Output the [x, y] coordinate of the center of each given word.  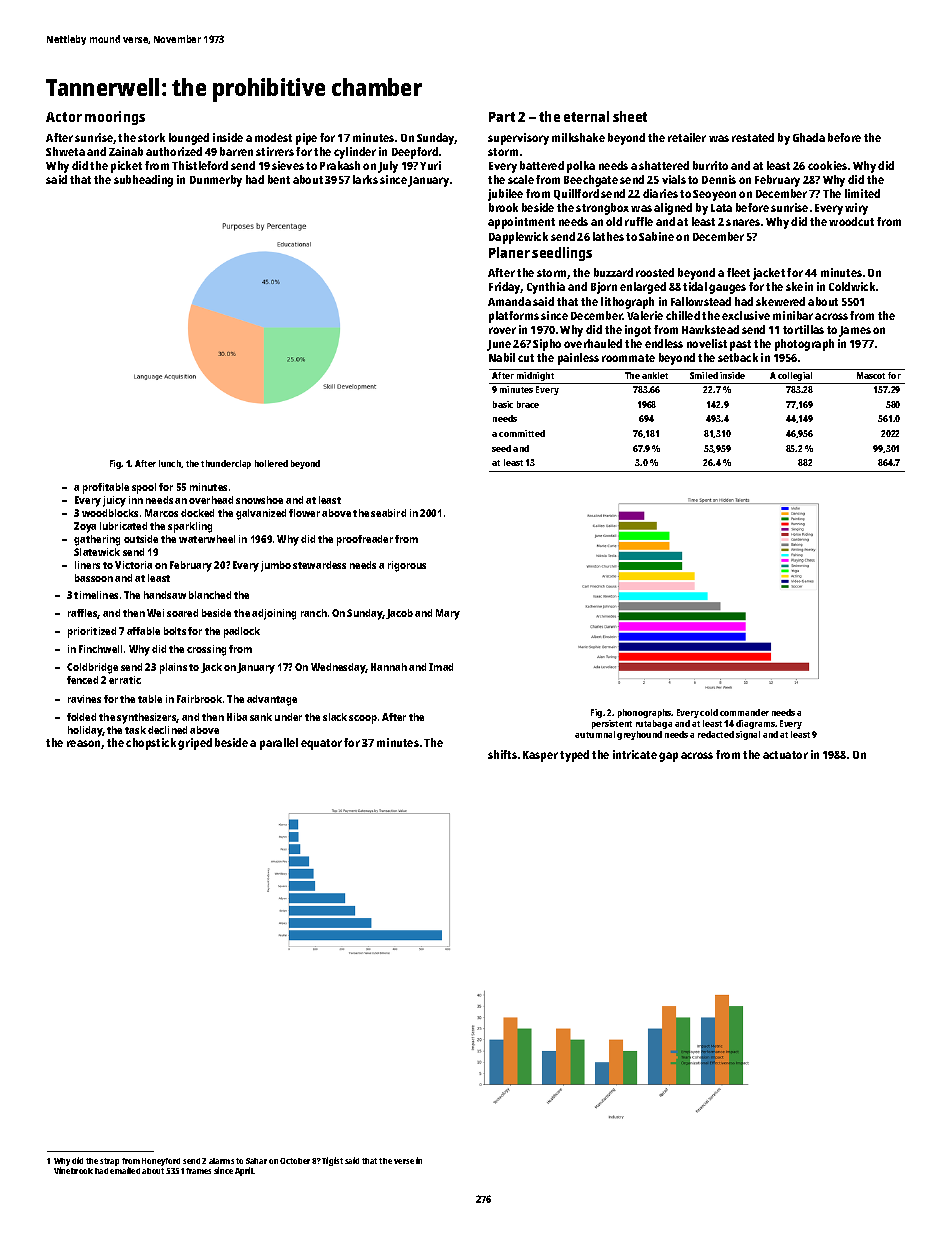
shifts [502, 754]
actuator [785, 755]
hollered [271, 463]
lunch [170, 463]
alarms [221, 1161]
